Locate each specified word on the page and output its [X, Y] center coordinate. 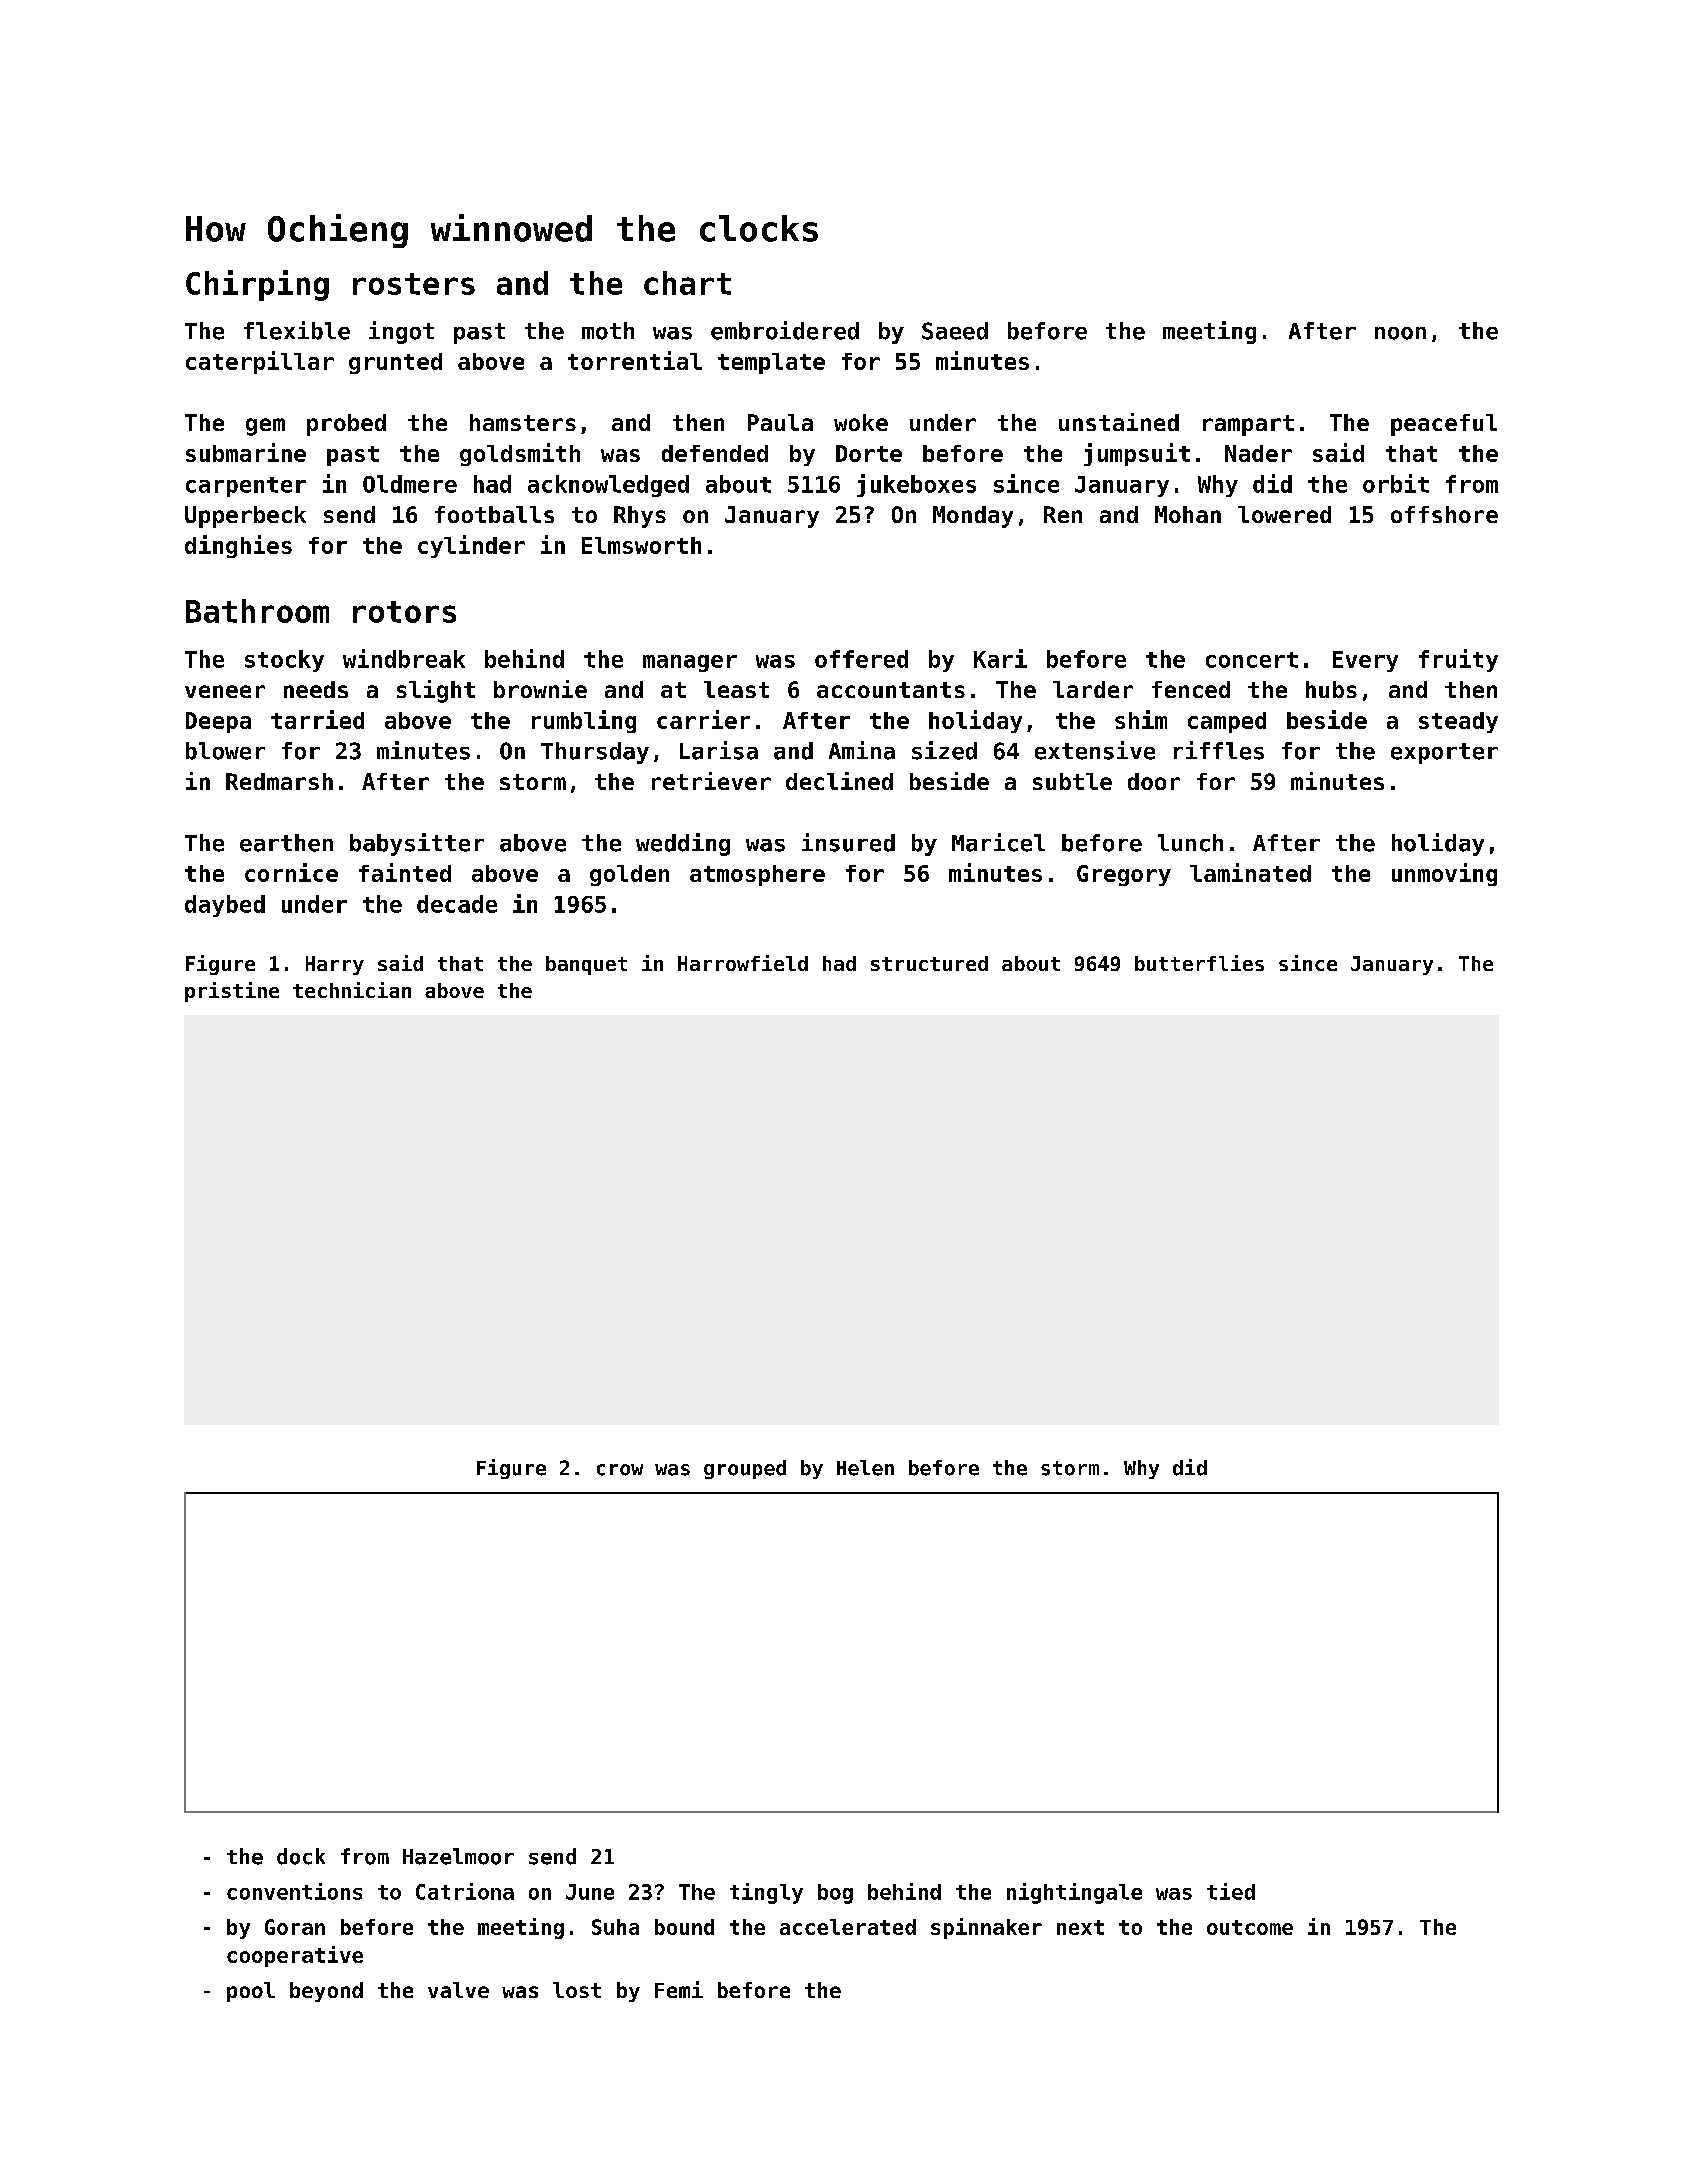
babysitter [417, 844]
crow [620, 1470]
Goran [295, 1927]
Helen [865, 1468]
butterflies [1199, 963]
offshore [1444, 514]
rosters [414, 284]
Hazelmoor [458, 1856]
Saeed [955, 331]
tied [1231, 1891]
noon [1400, 333]
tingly [766, 1893]
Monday [973, 517]
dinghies [238, 546]
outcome [1250, 1927]
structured [929, 963]
